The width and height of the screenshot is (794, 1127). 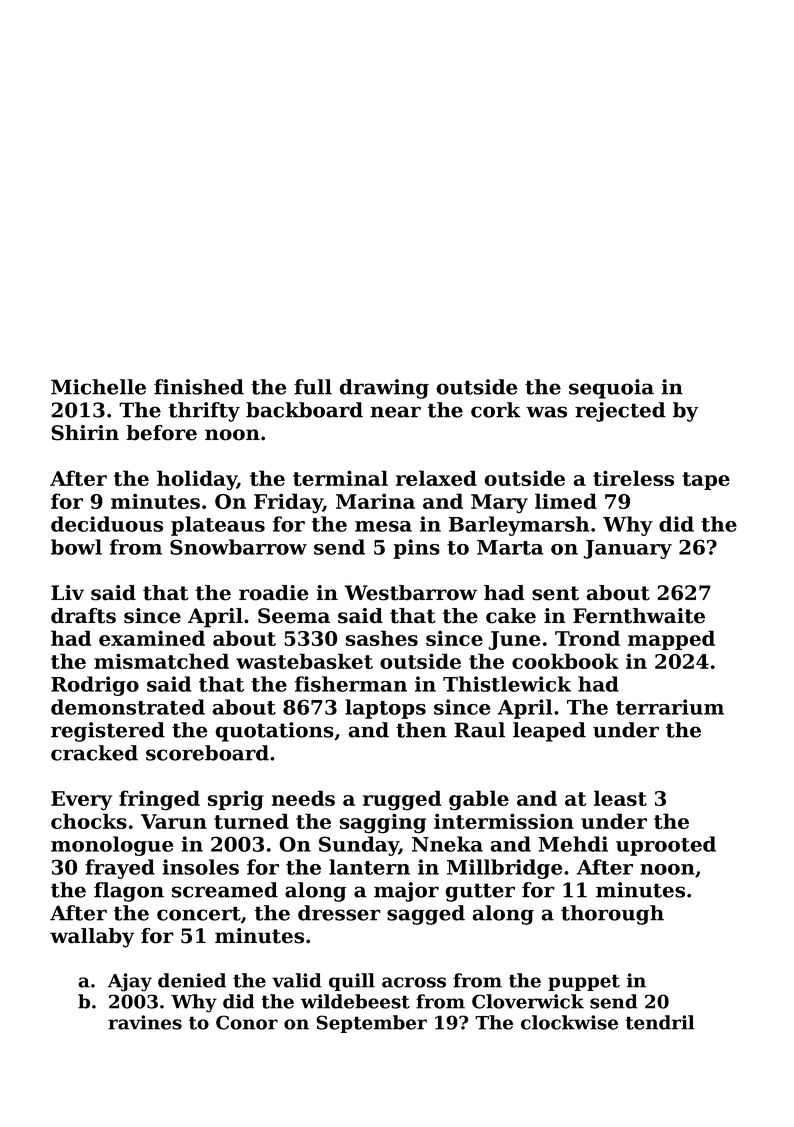 I want to click on September, so click(x=371, y=1024).
